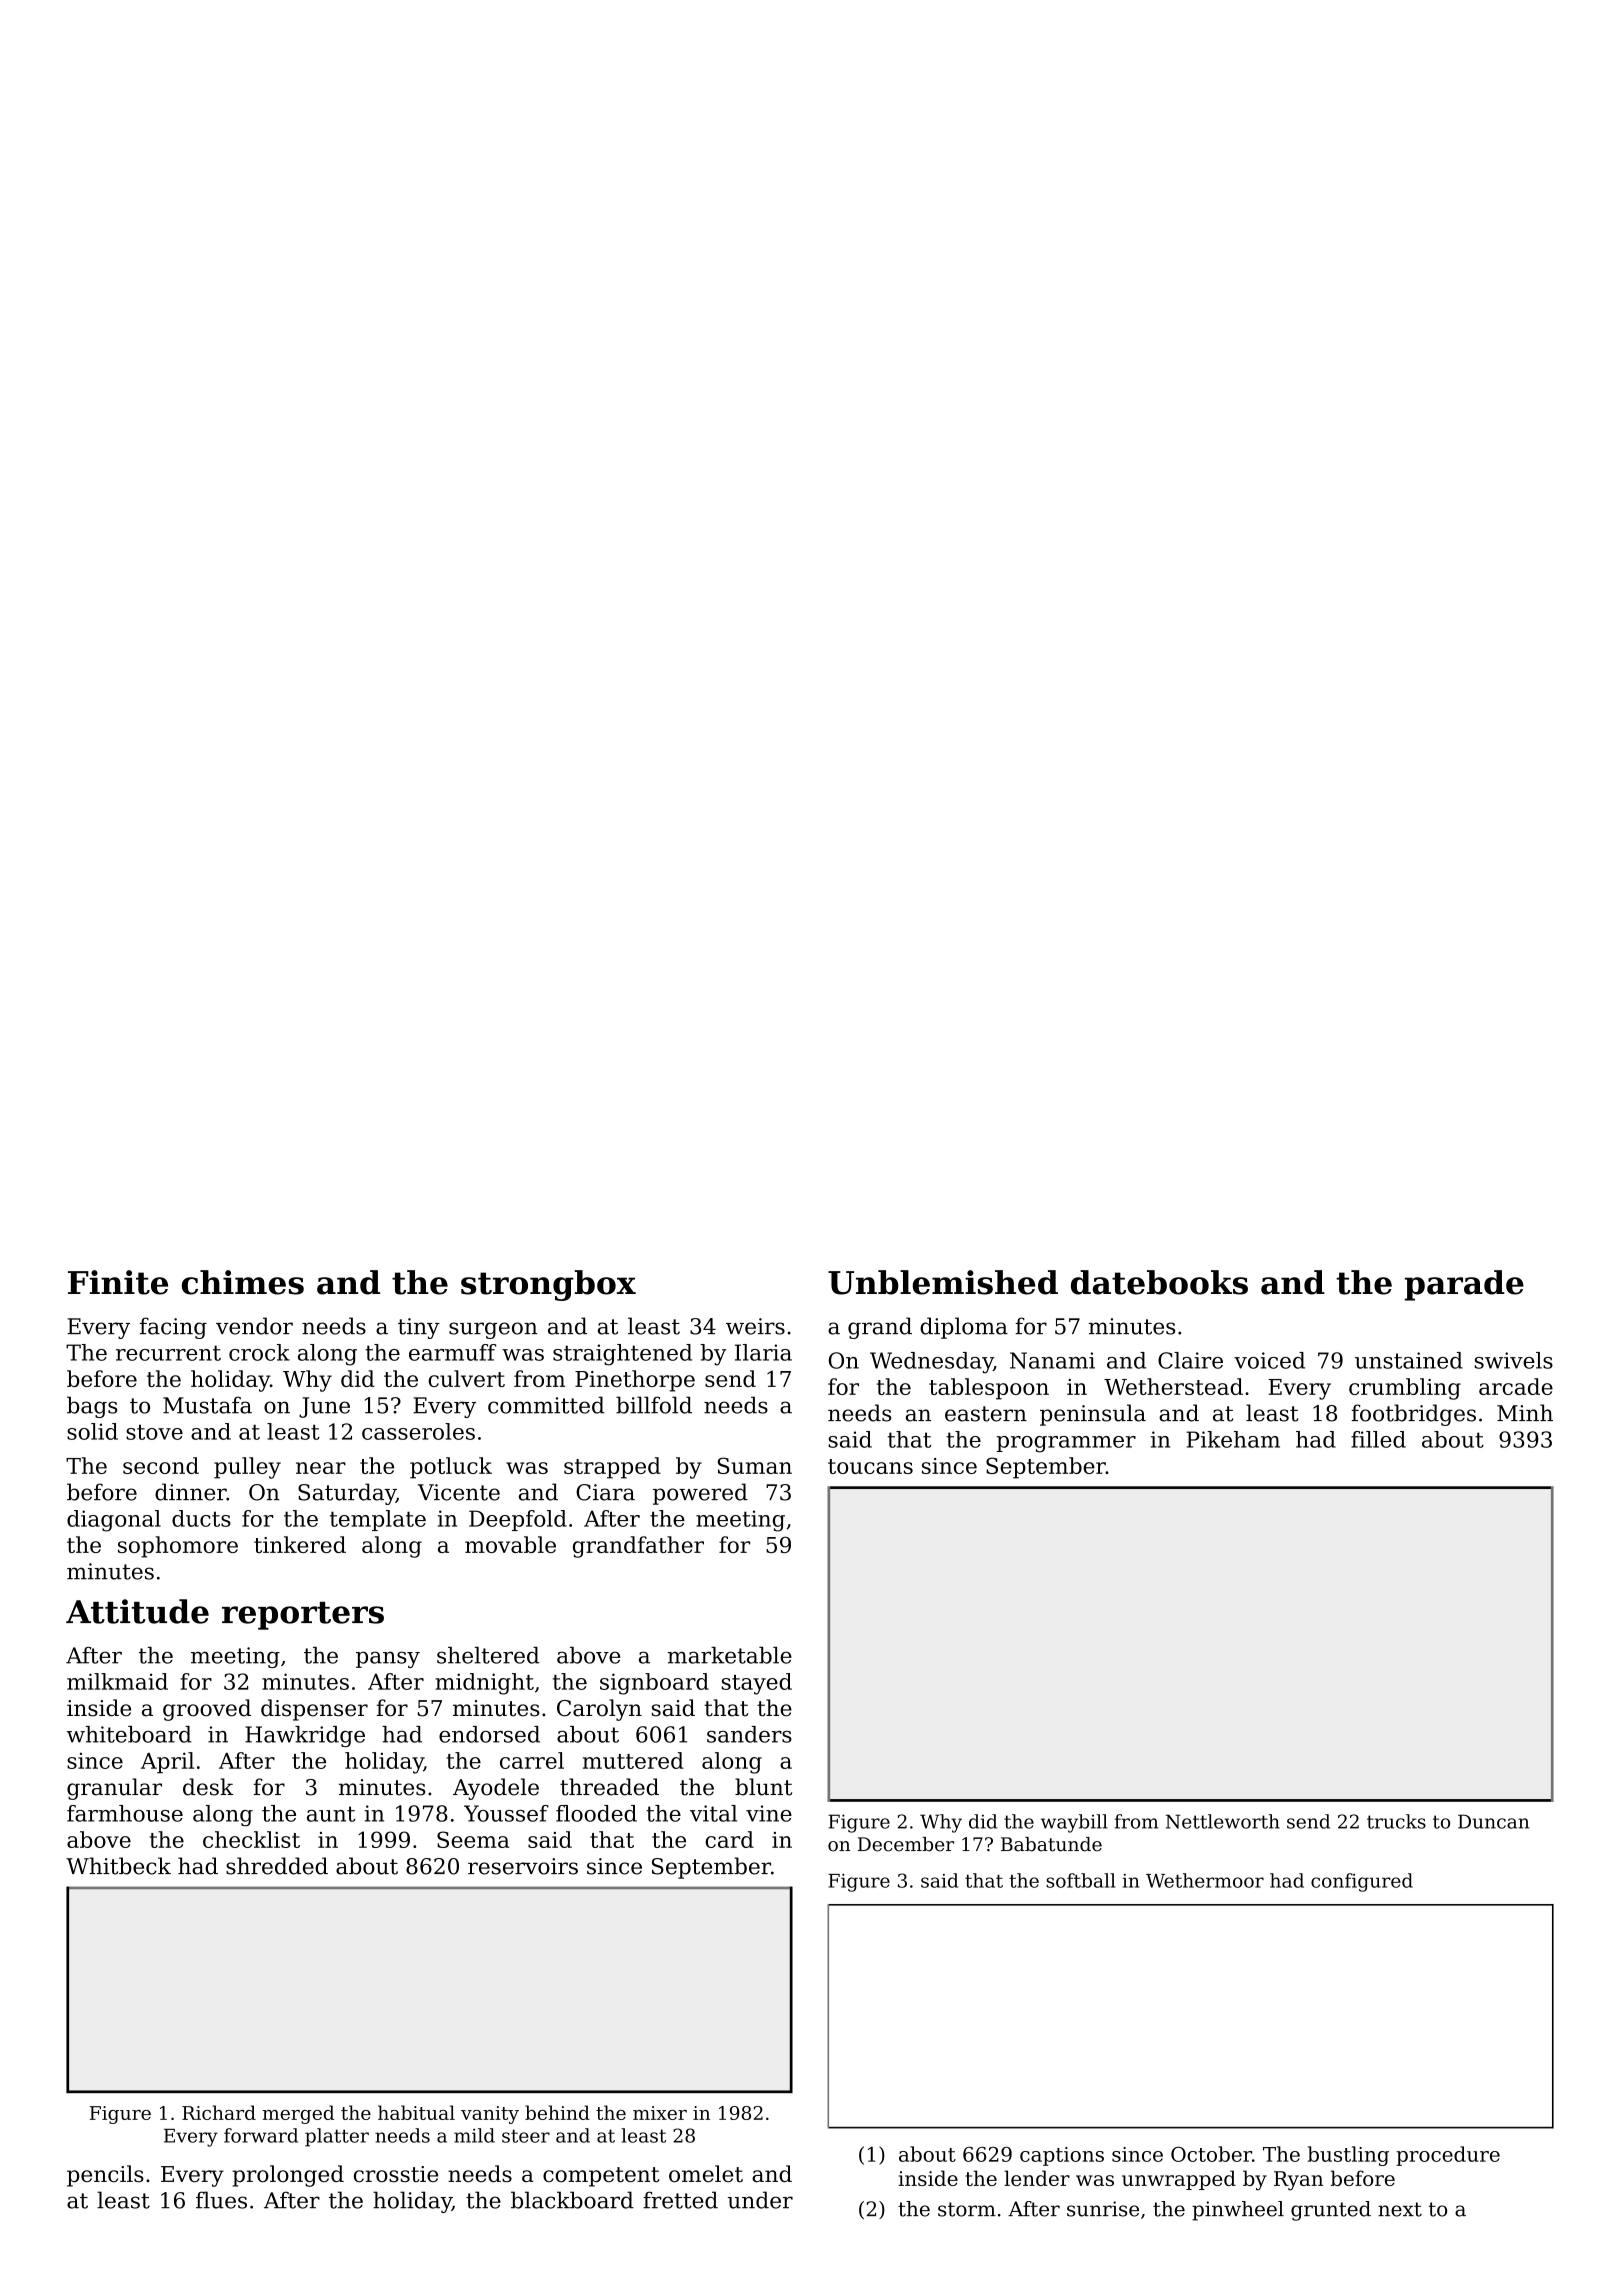 The image size is (1620, 2292). Describe the element at coordinates (129, 1734) in the screenshot. I see `whiteboard` at that location.
